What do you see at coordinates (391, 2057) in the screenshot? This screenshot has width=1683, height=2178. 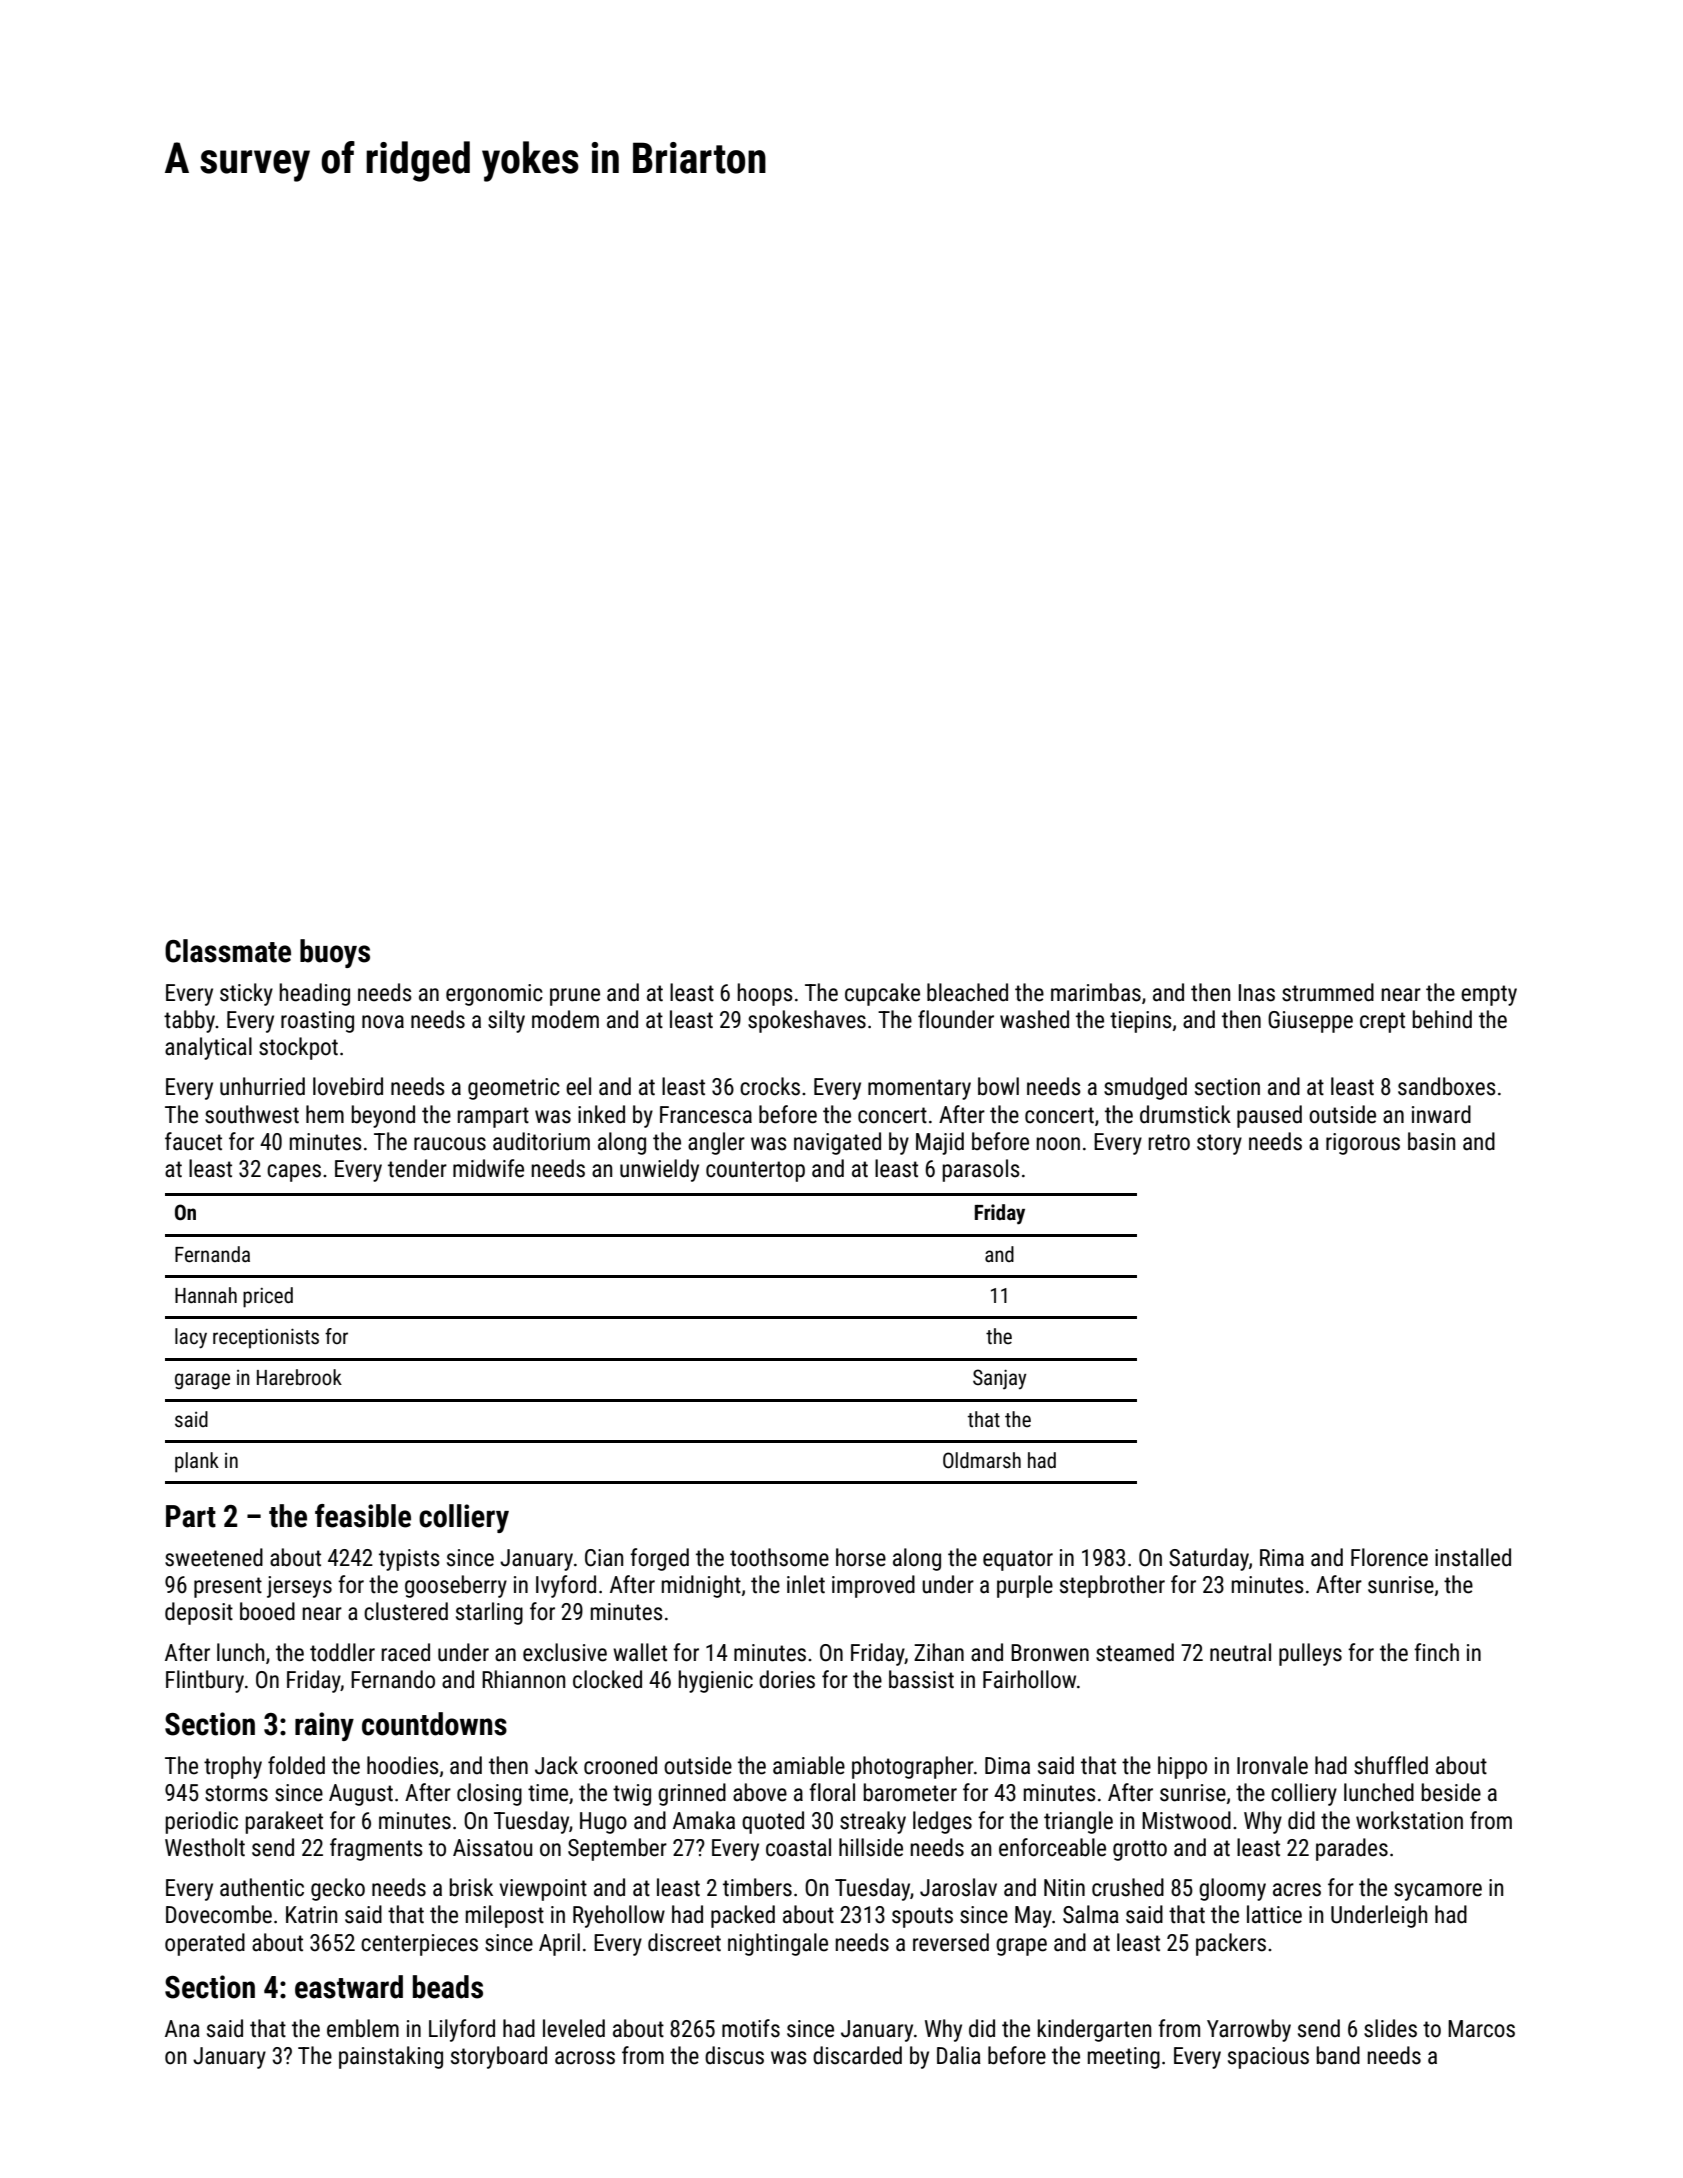 I see `painstaking` at bounding box center [391, 2057].
